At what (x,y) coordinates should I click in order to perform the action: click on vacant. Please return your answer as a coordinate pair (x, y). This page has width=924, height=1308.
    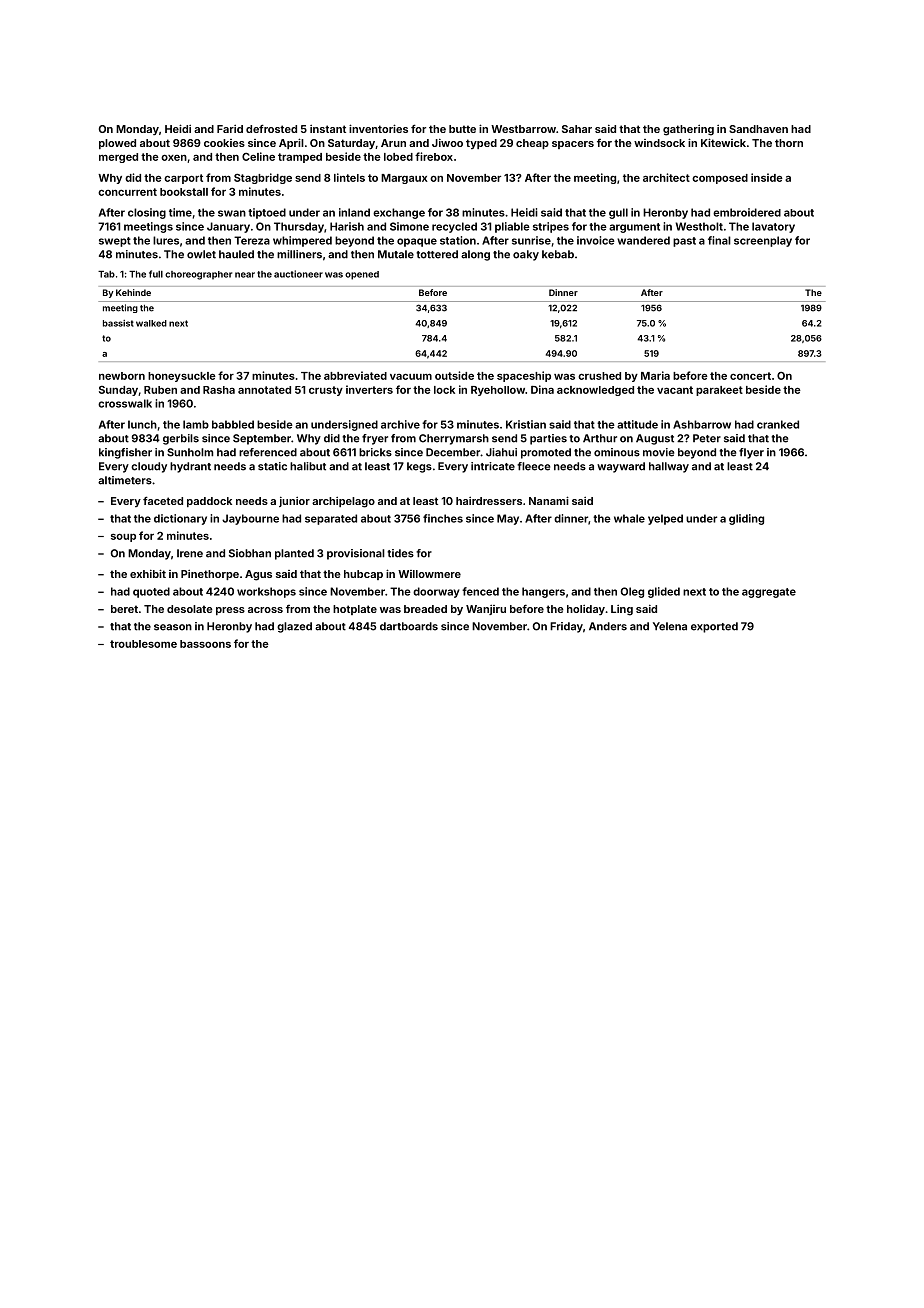
    Looking at the image, I should click on (675, 390).
